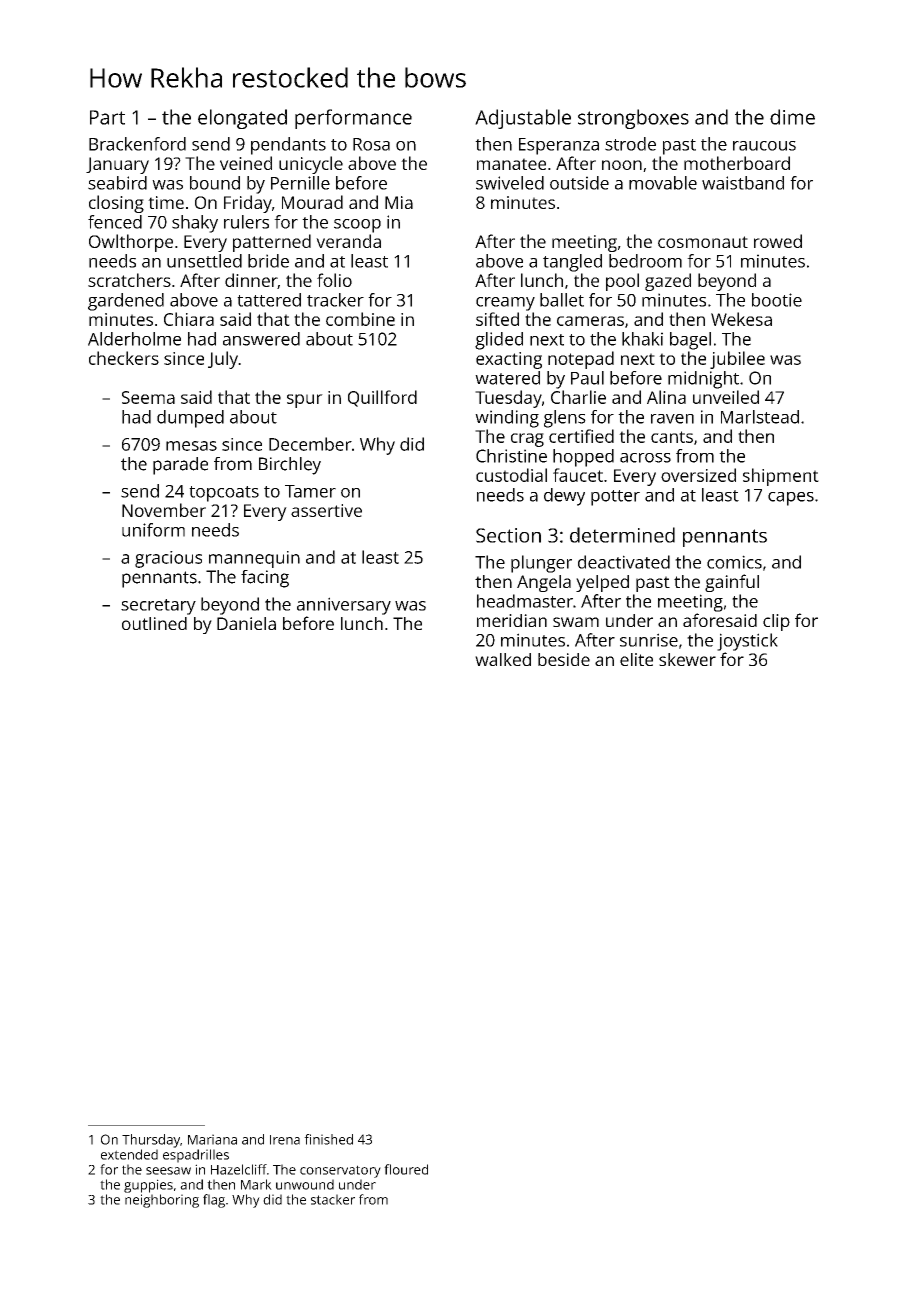 This screenshot has height=1316, width=908. Describe the element at coordinates (406, 1169) in the screenshot. I see `floured` at that location.
